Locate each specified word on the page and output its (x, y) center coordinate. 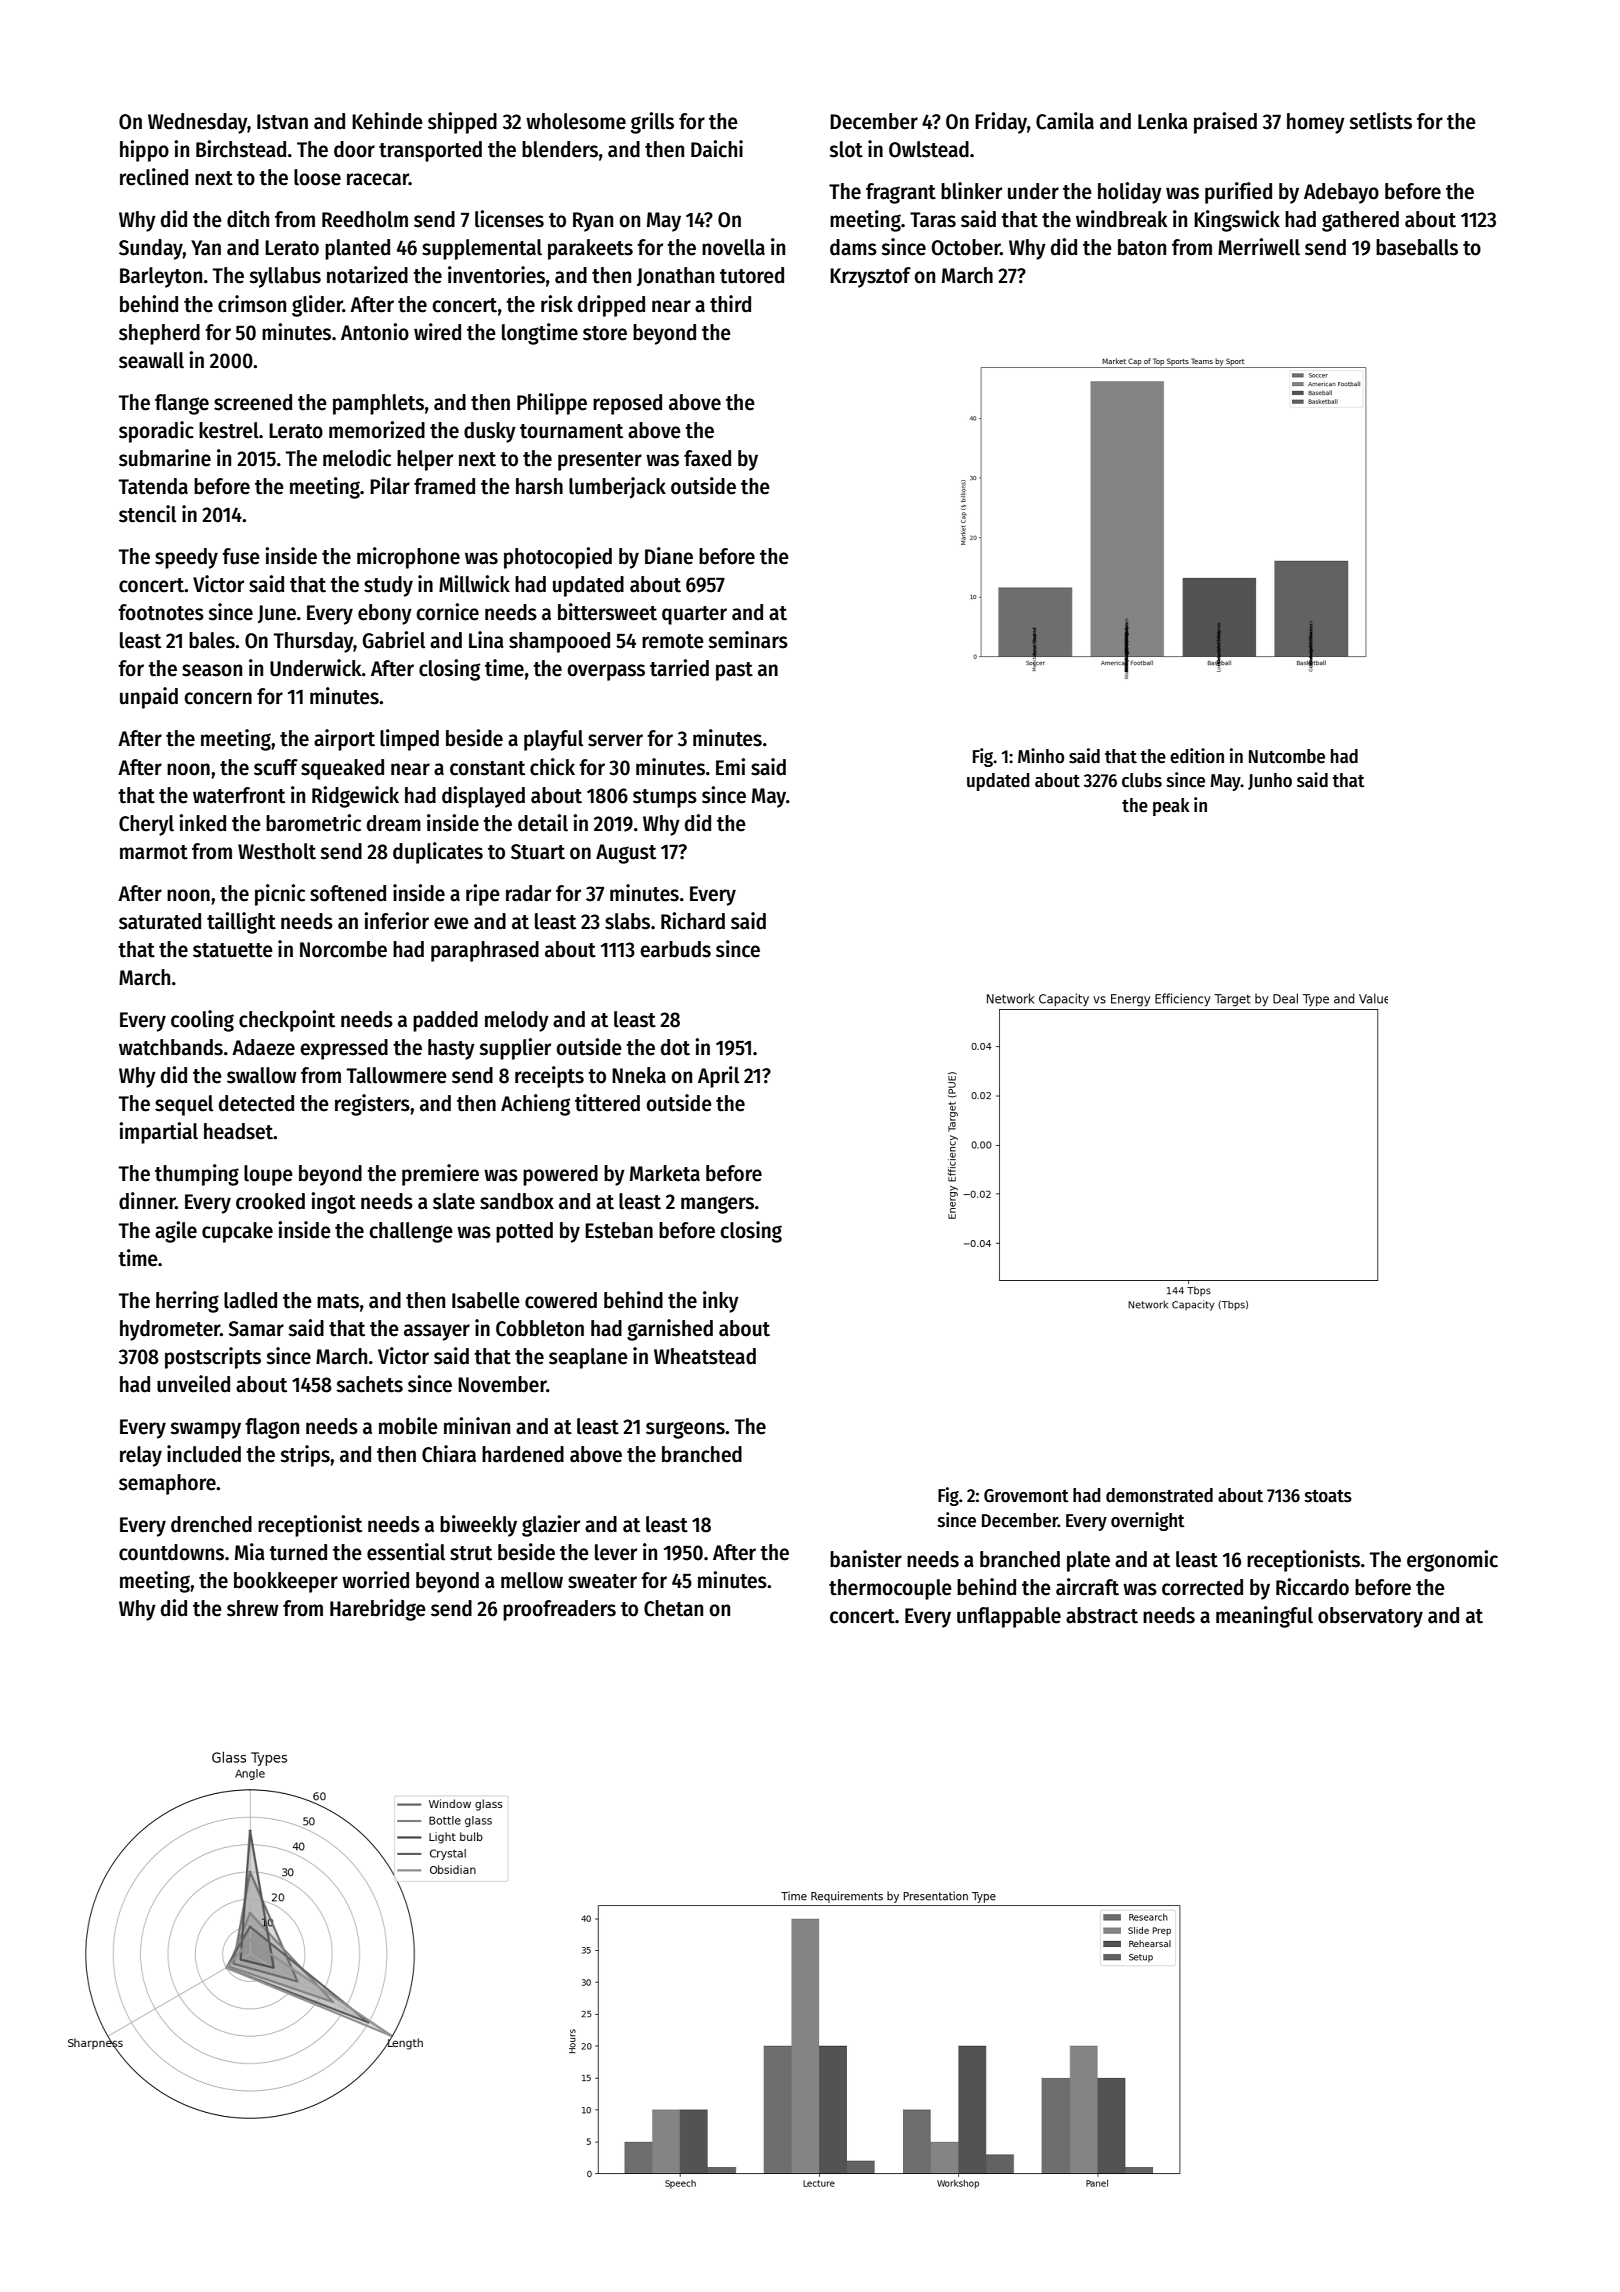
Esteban (619, 1230)
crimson (252, 304)
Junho (1270, 781)
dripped (611, 306)
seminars (748, 640)
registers (372, 1105)
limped (409, 740)
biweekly (478, 1526)
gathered (1360, 221)
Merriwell (1259, 247)
